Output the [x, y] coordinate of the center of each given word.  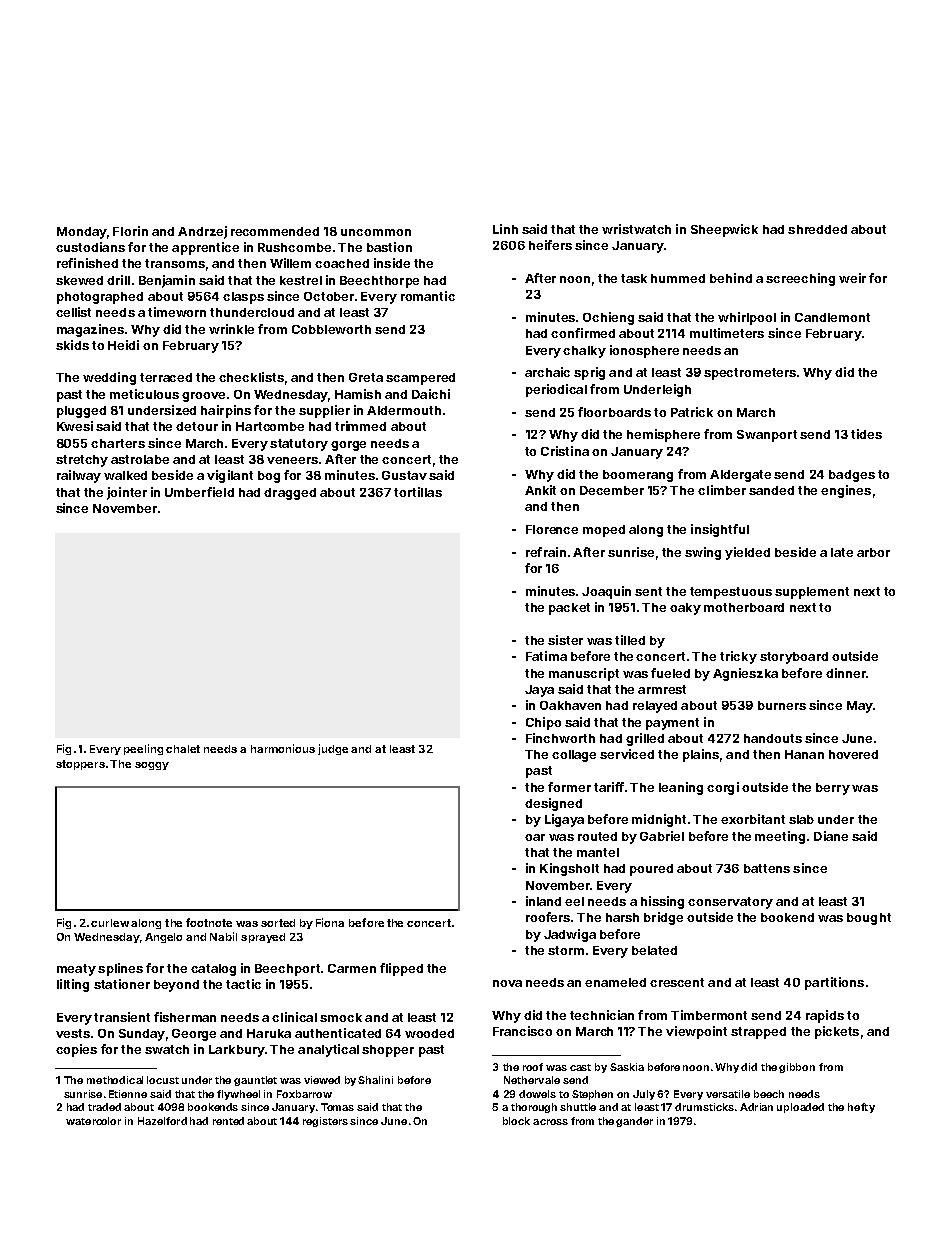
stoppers [80, 765]
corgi [723, 788]
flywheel [238, 1095]
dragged [290, 494]
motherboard [744, 607]
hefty [861, 1108]
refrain [546, 552]
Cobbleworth [331, 329]
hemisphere [663, 435]
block [516, 1121]
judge [333, 749]
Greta [366, 377]
